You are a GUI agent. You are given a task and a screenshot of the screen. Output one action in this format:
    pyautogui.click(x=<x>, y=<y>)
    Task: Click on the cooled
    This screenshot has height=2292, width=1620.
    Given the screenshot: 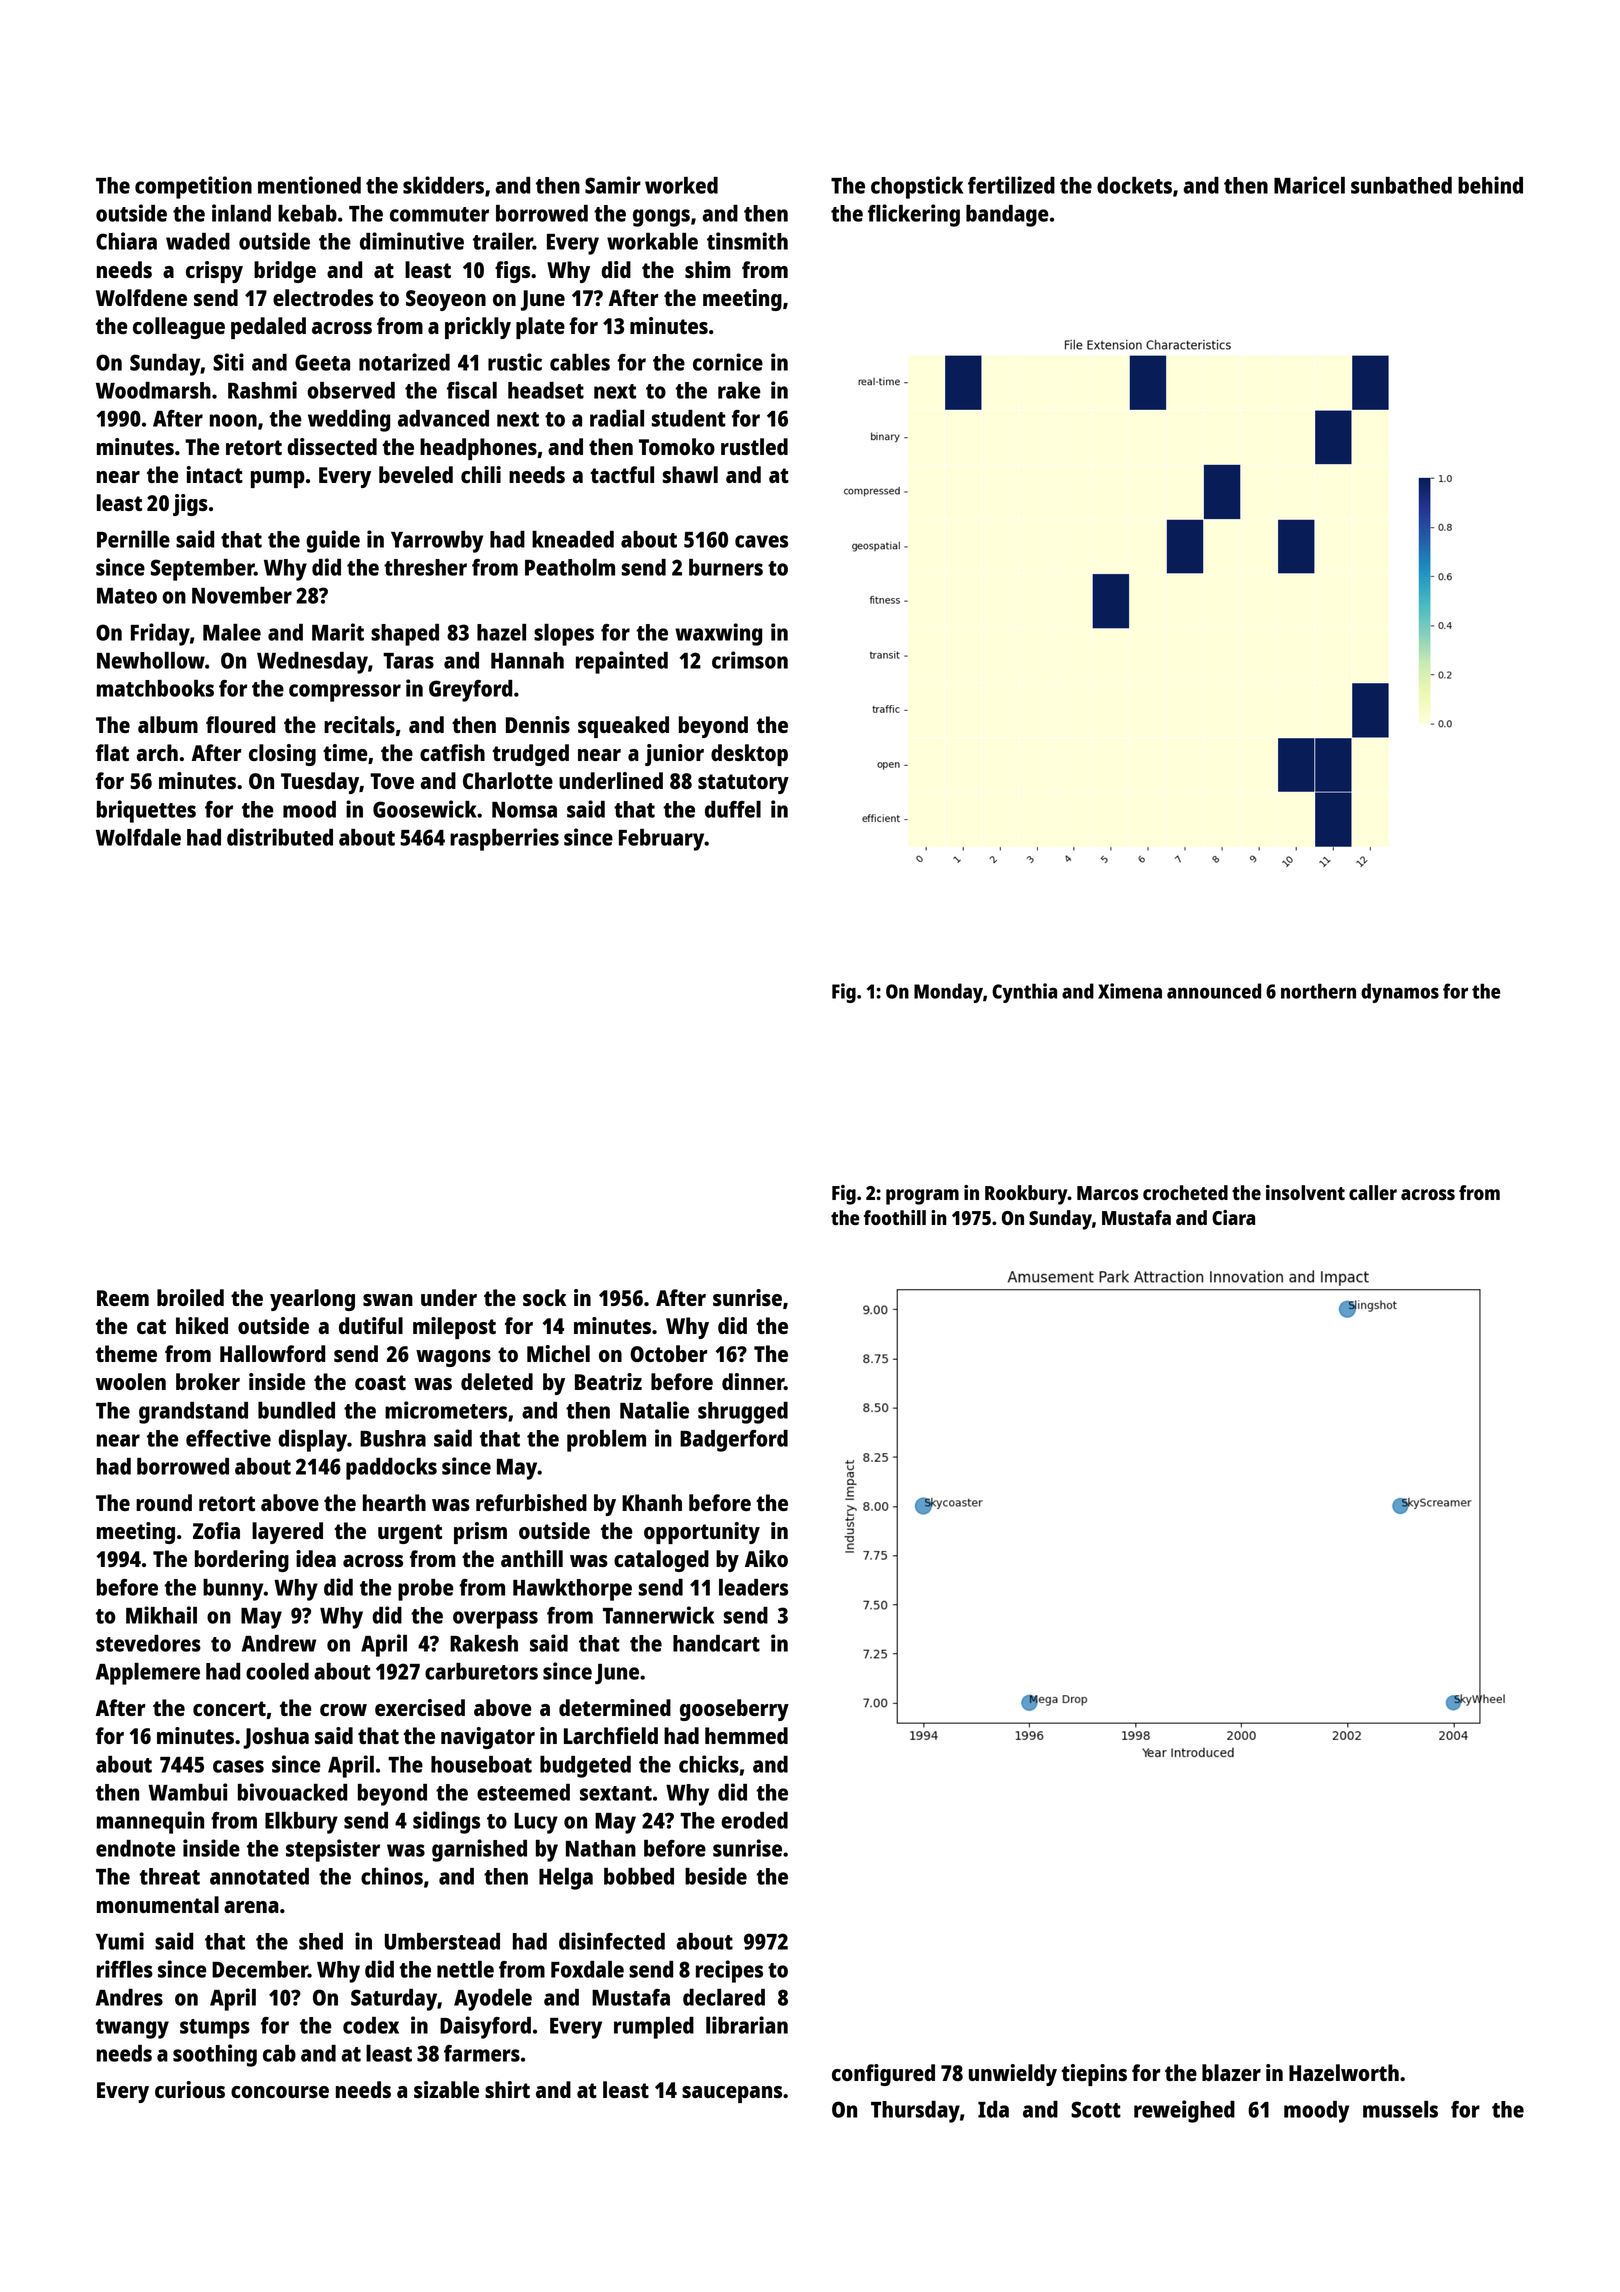 What is the action you would take?
    pyautogui.click(x=277, y=1671)
